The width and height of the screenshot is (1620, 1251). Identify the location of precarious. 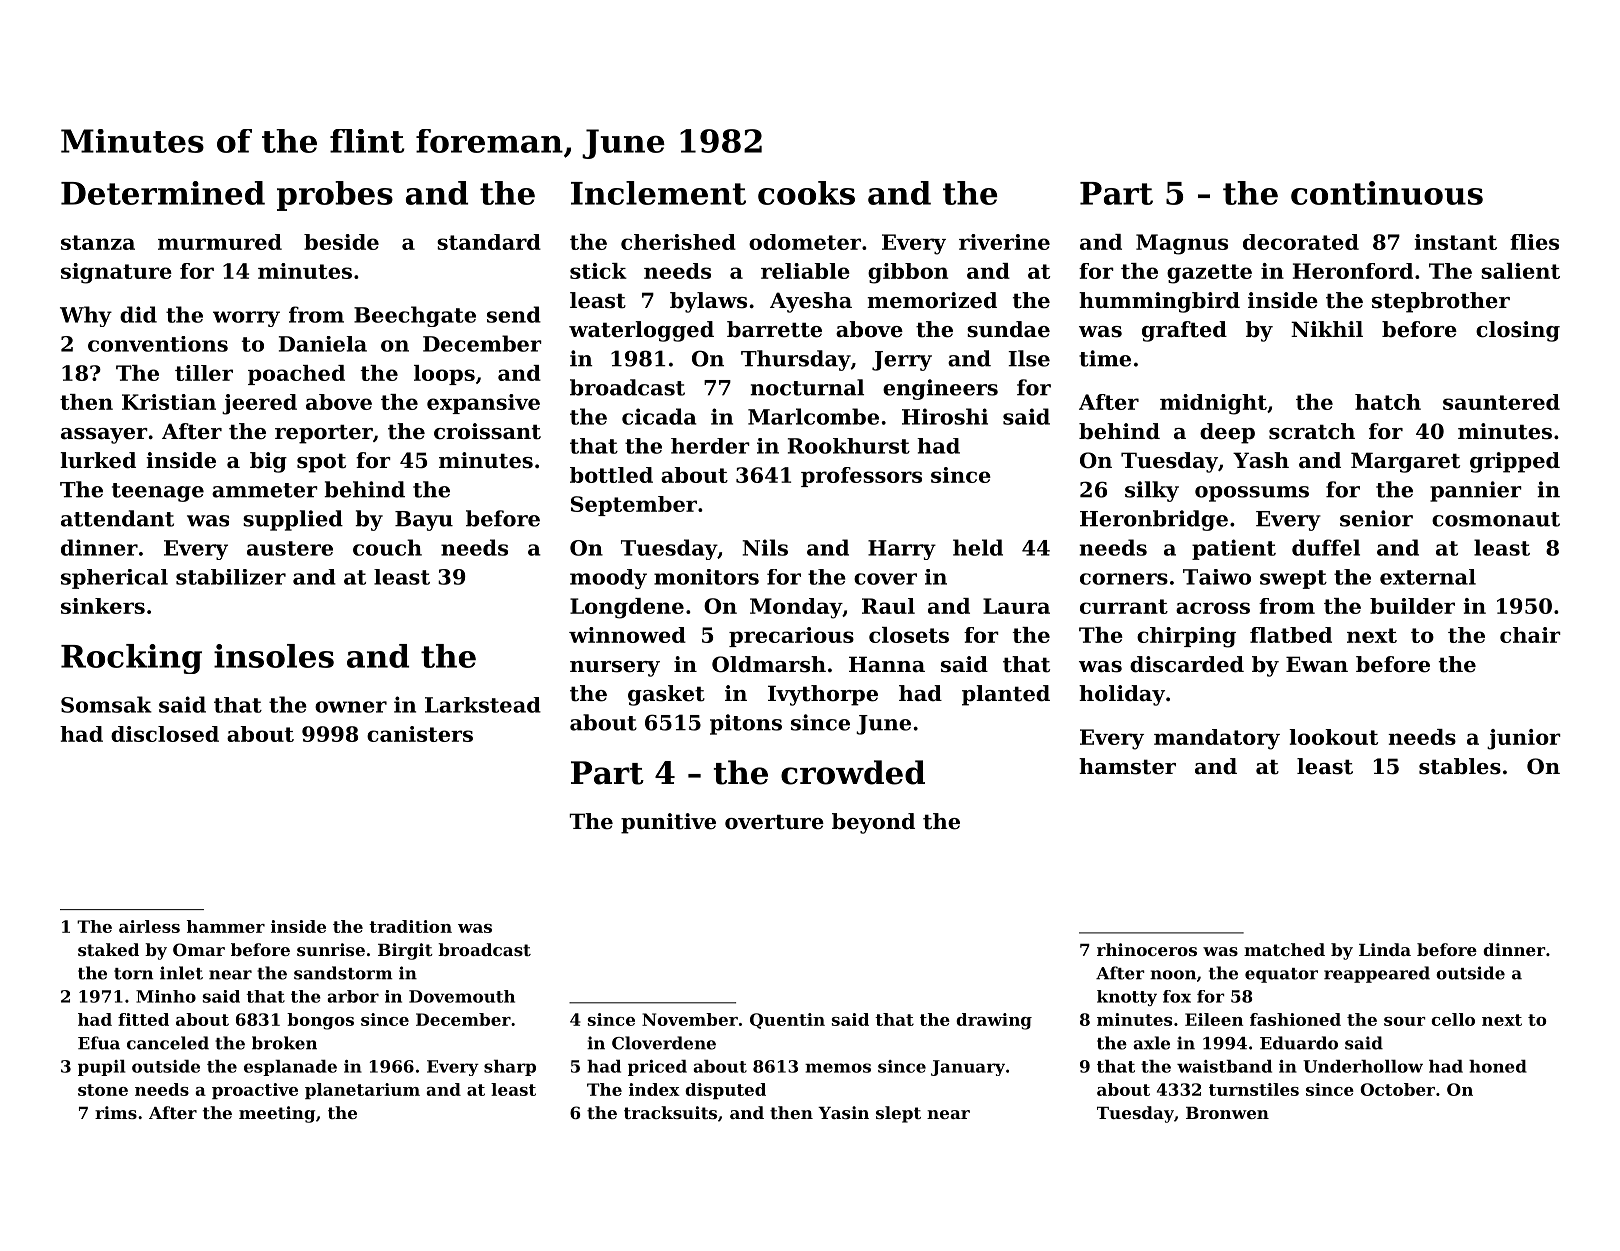
(791, 637).
